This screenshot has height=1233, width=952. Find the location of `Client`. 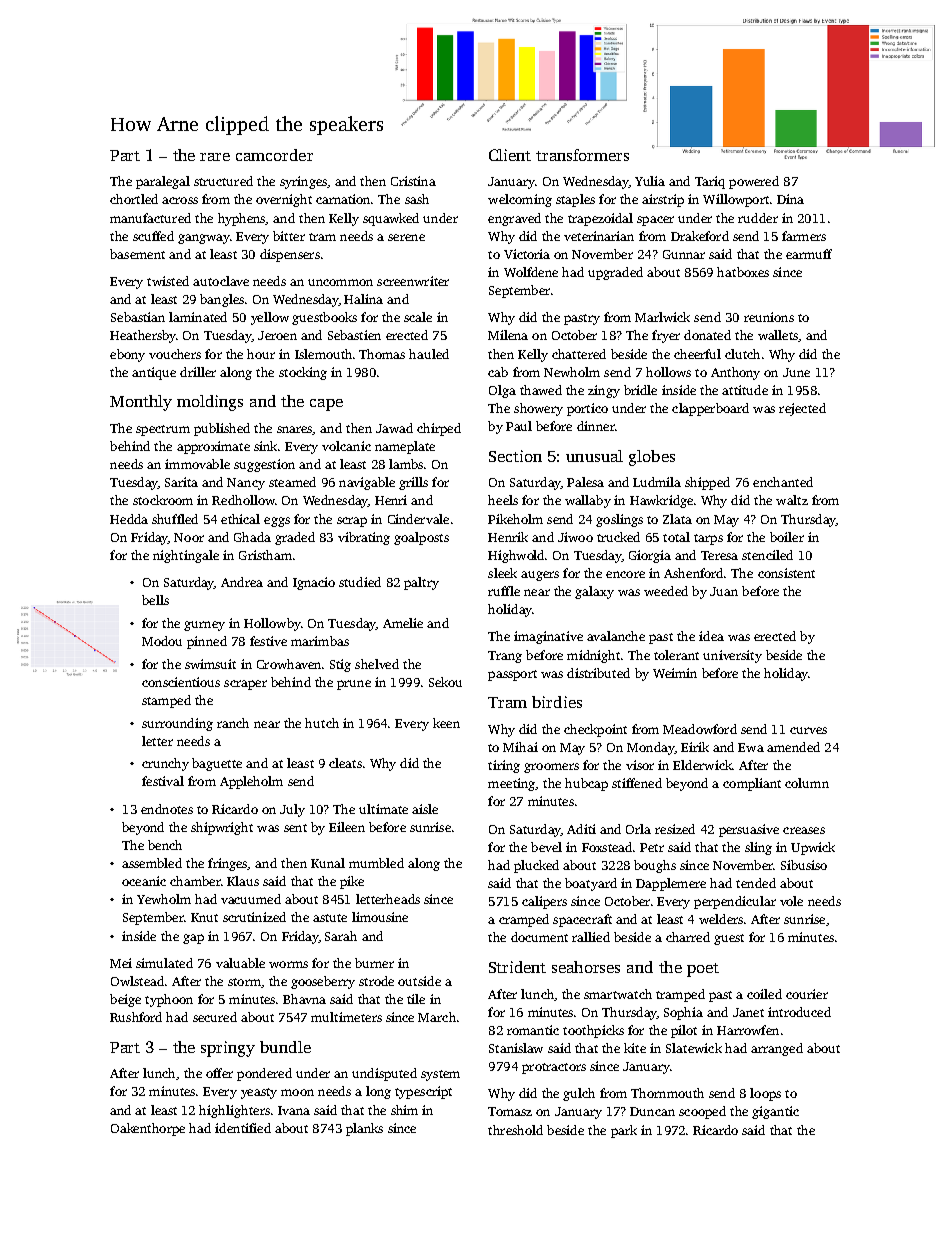

Client is located at coordinates (510, 155).
